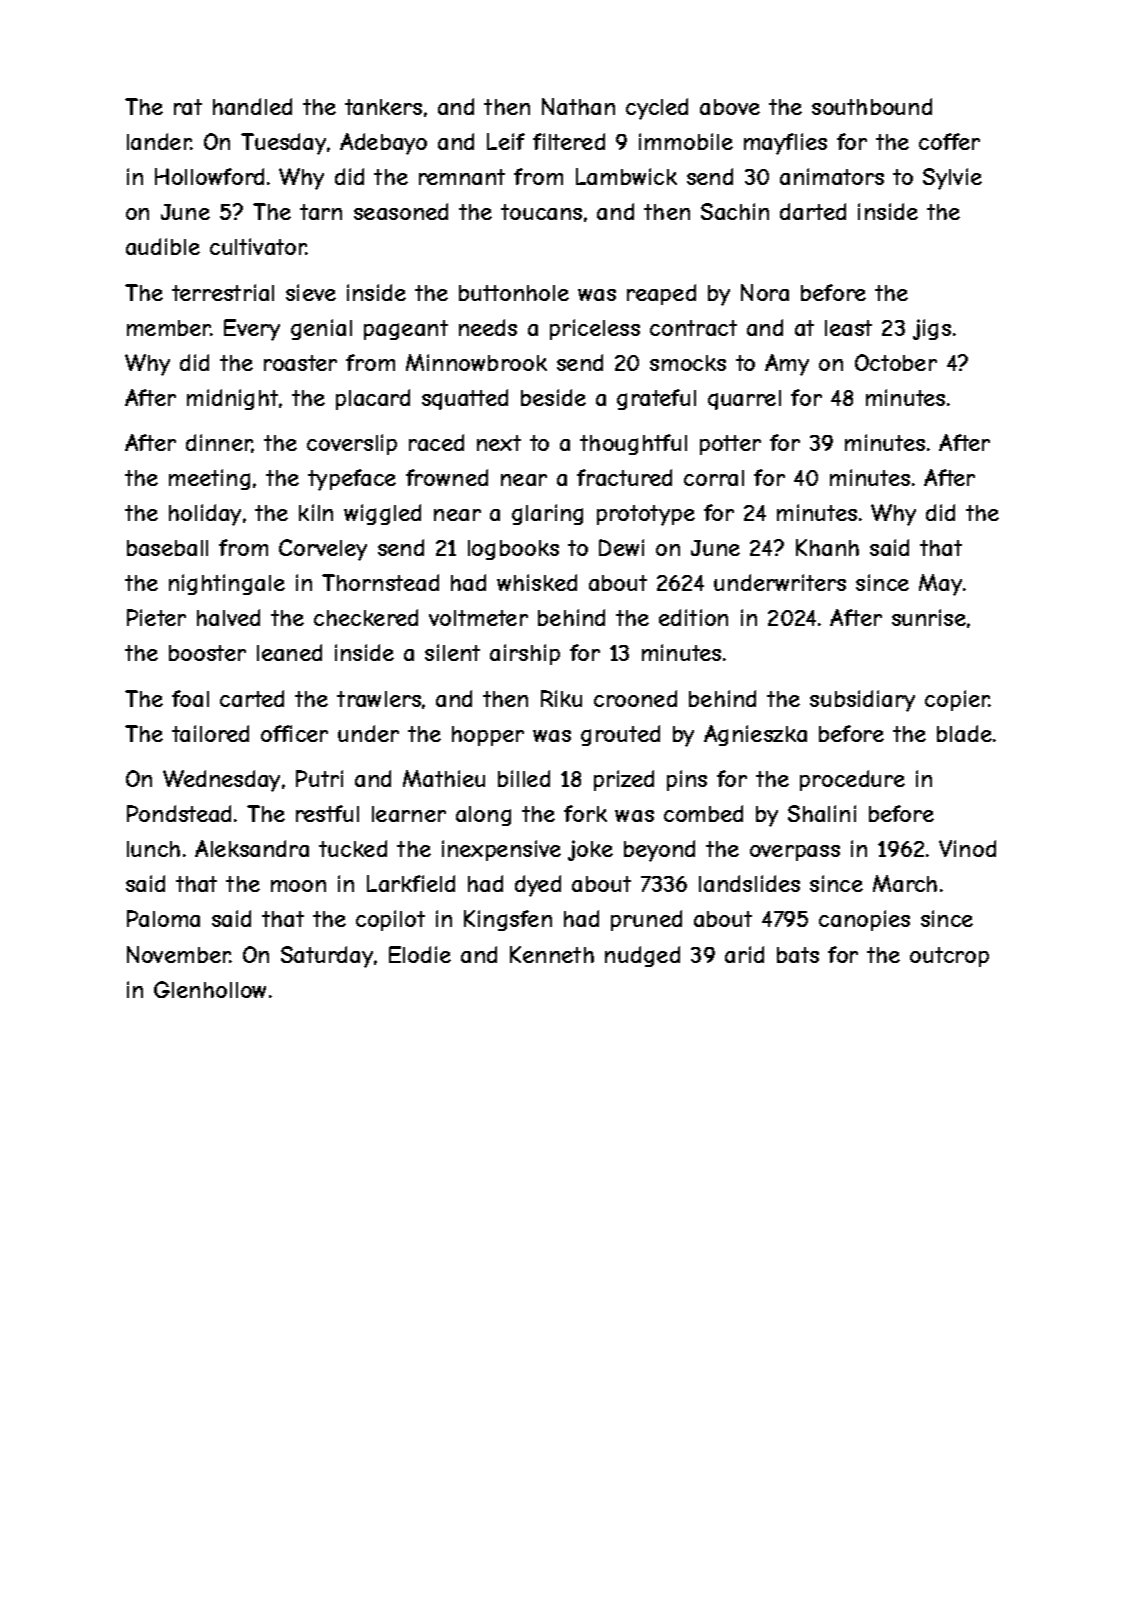 Image resolution: width=1126 pixels, height=1600 pixels. Describe the element at coordinates (163, 918) in the screenshot. I see `Paloma` at that location.
